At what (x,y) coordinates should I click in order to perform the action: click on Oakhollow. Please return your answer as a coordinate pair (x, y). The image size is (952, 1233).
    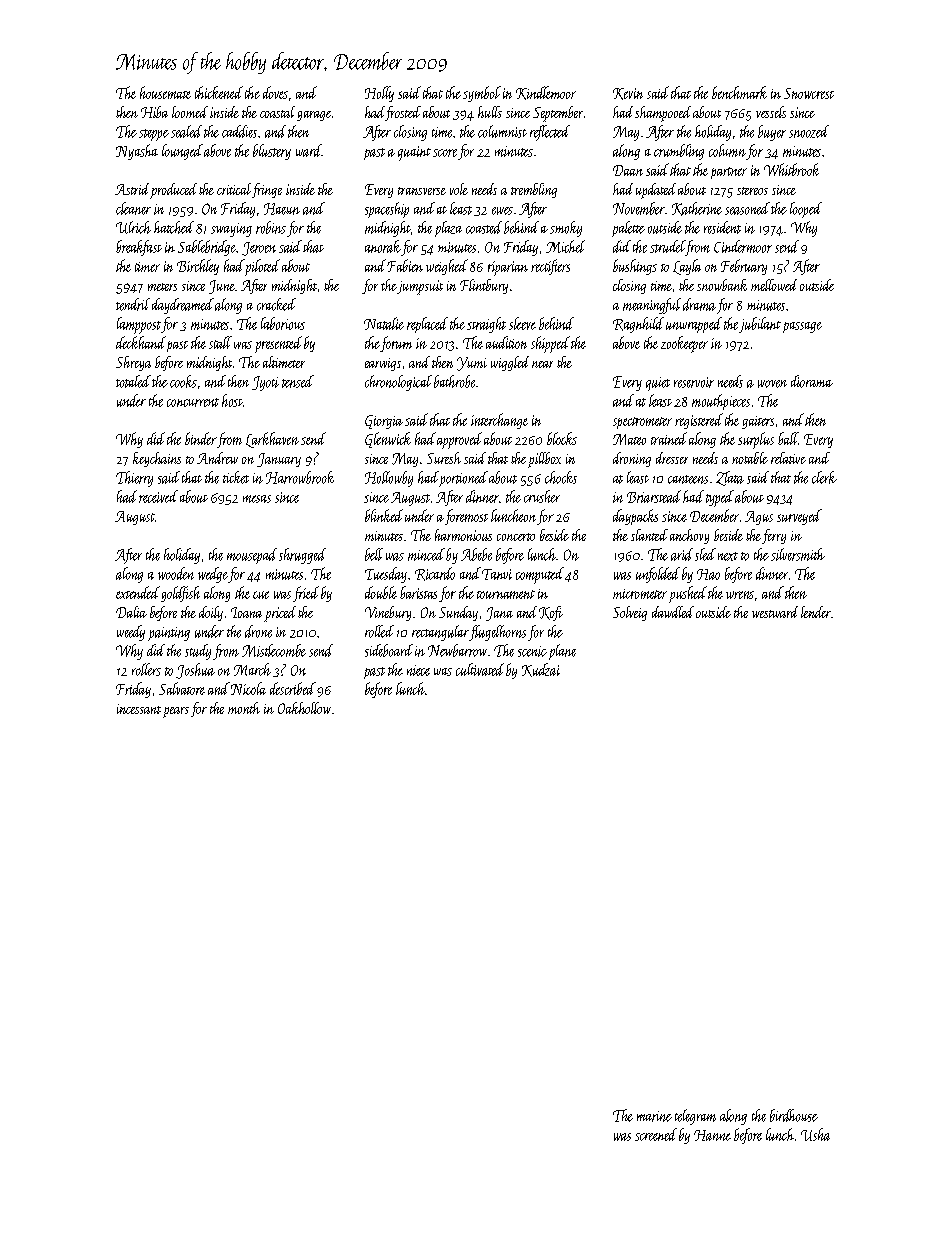
    Looking at the image, I should click on (304, 708).
